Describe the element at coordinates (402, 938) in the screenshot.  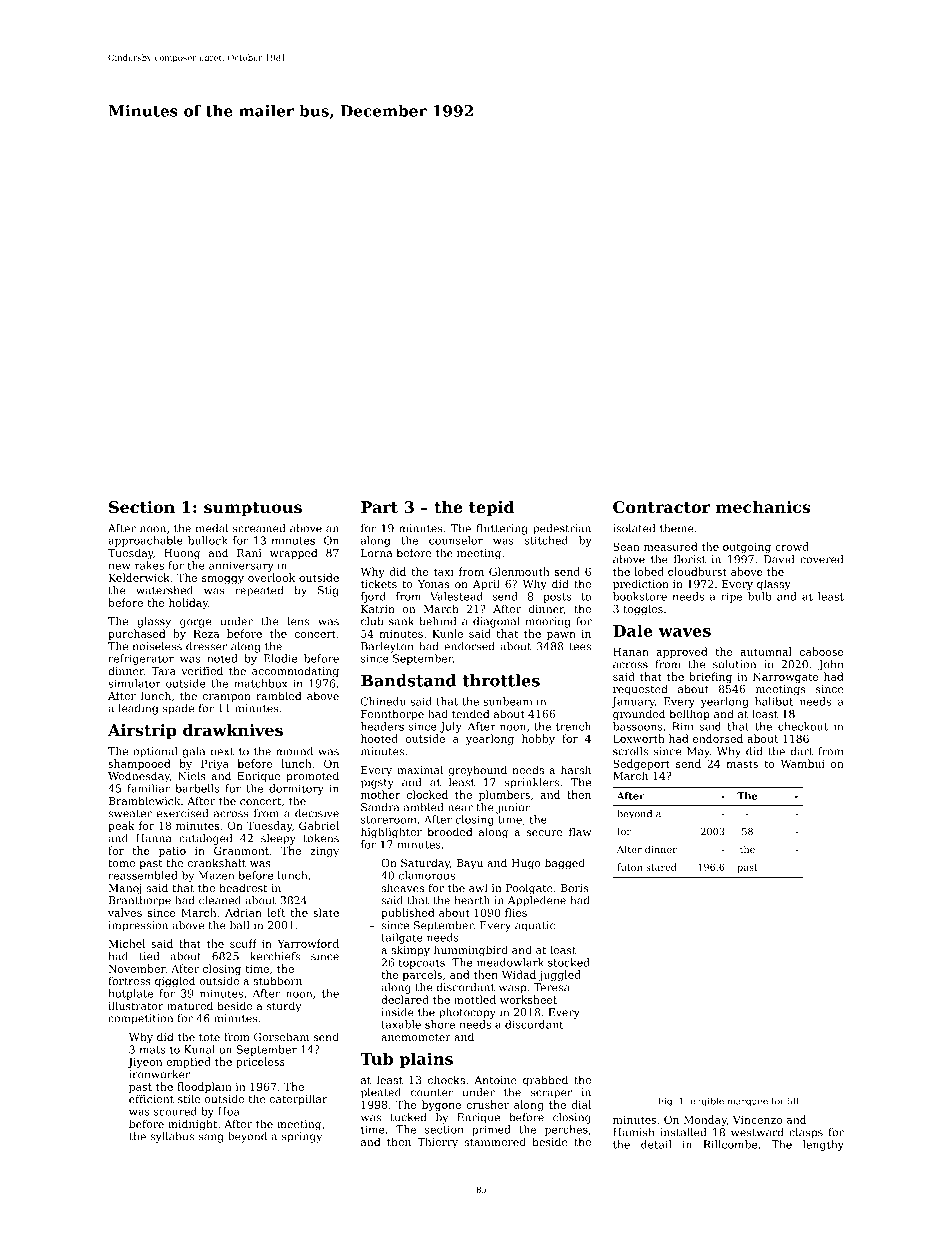
I see `tailgate` at that location.
